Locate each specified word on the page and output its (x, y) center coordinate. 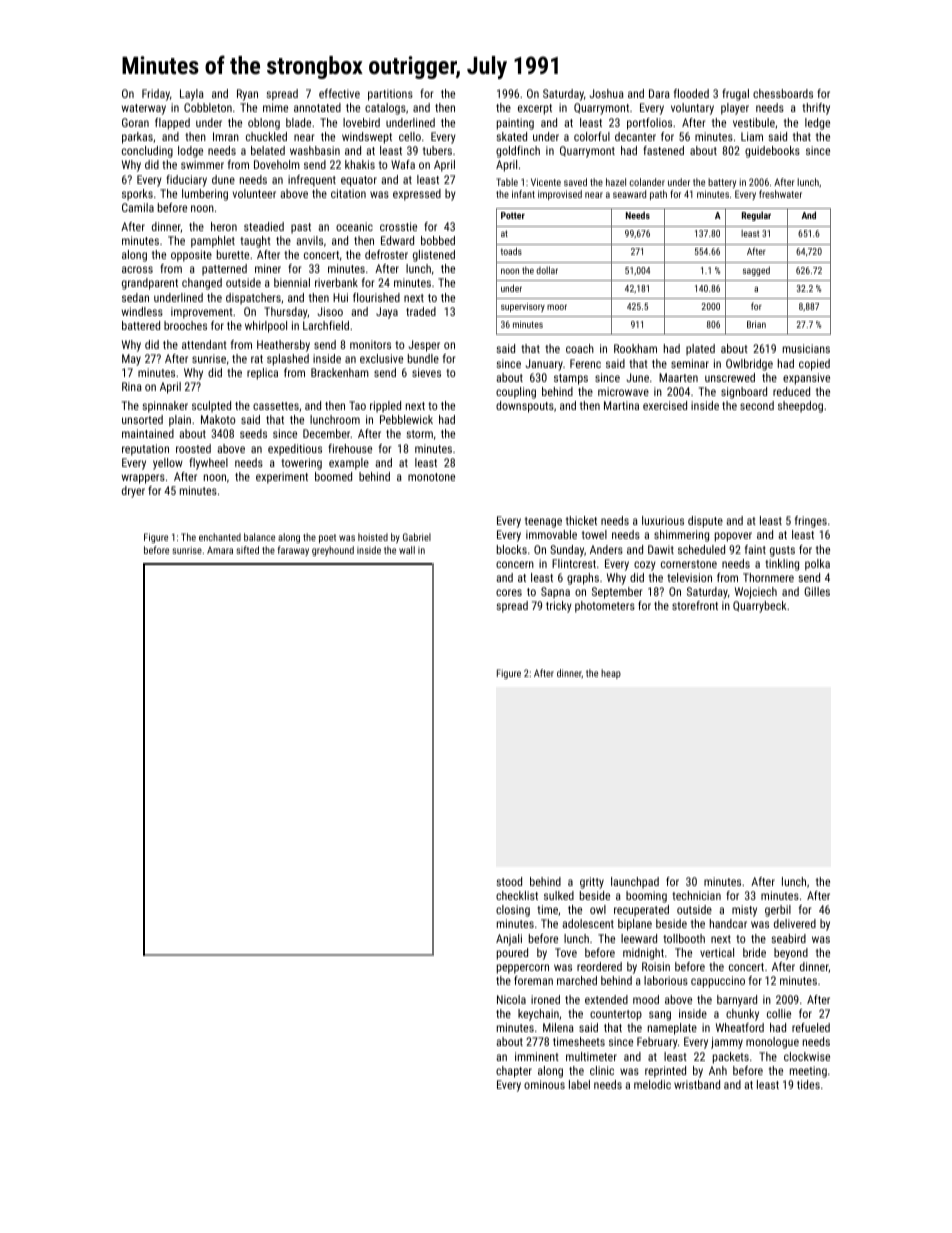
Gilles (817, 591)
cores (509, 592)
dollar (547, 270)
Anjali (509, 940)
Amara (220, 550)
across (137, 269)
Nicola (511, 999)
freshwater (780, 194)
